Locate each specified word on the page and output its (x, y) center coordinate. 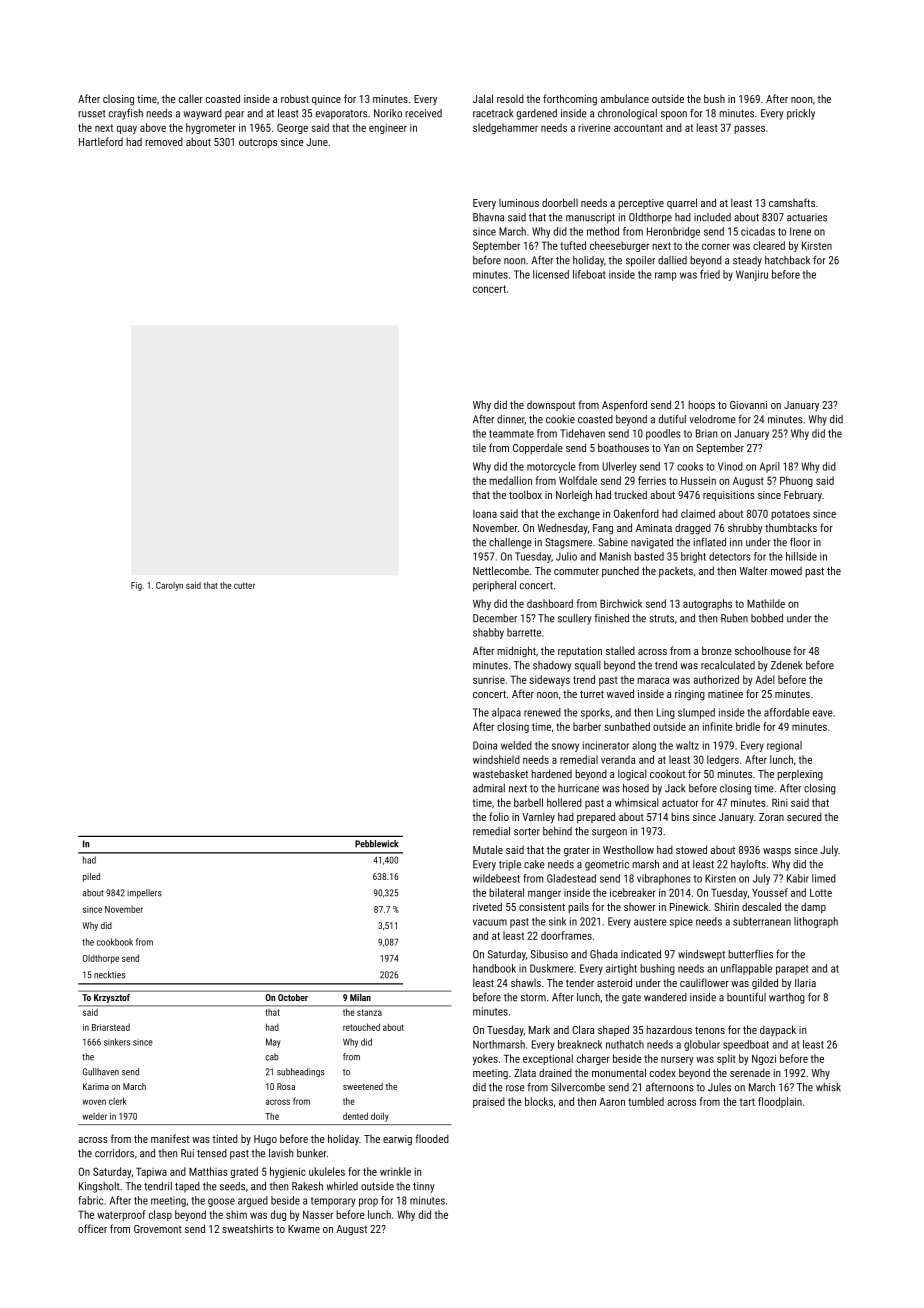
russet (92, 114)
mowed (786, 570)
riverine (594, 128)
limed (824, 878)
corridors (114, 1153)
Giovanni (748, 405)
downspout (551, 405)
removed (164, 141)
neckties (109, 975)
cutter (244, 585)
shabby (488, 633)
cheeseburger (619, 246)
